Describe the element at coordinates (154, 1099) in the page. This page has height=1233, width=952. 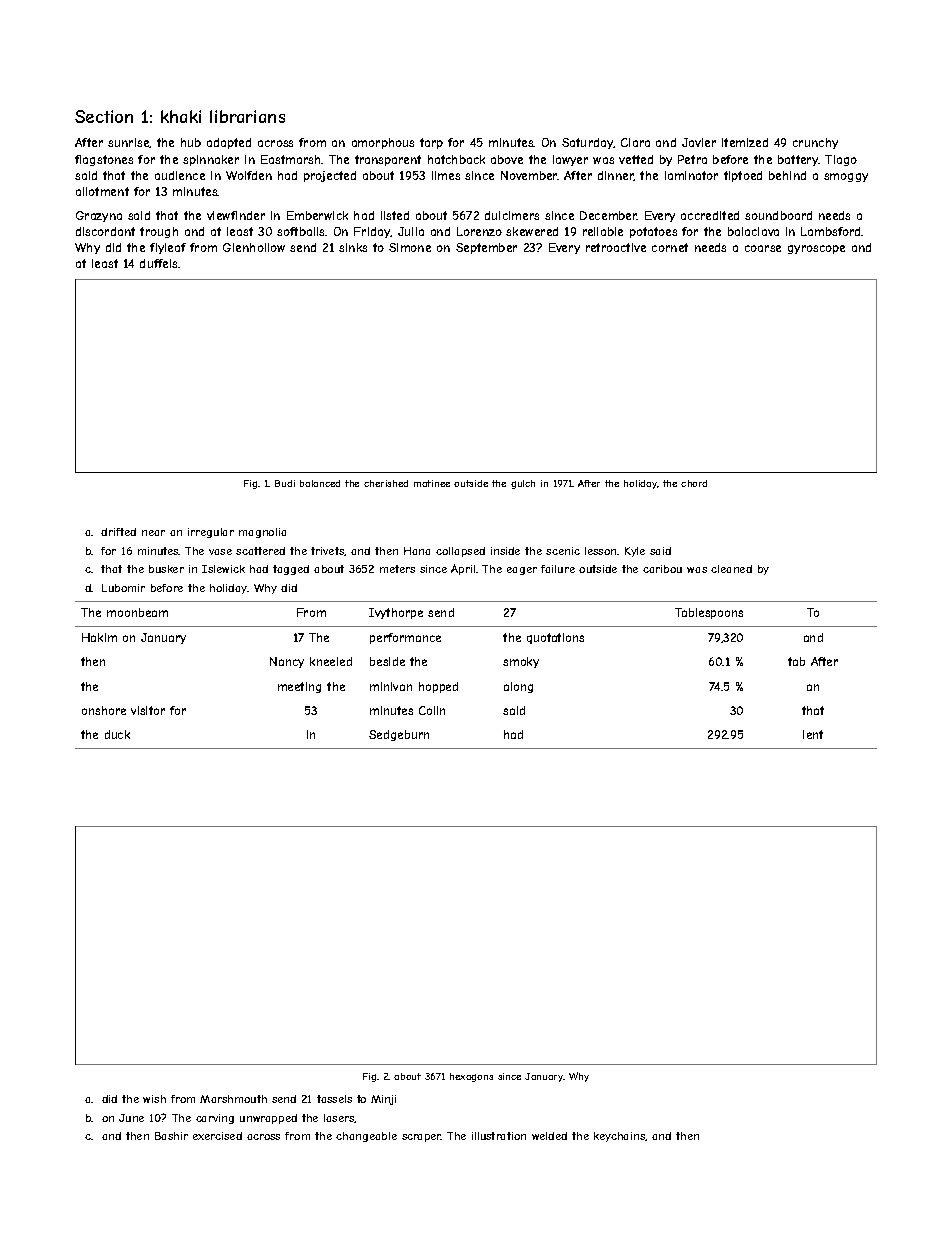
I see `wish` at that location.
